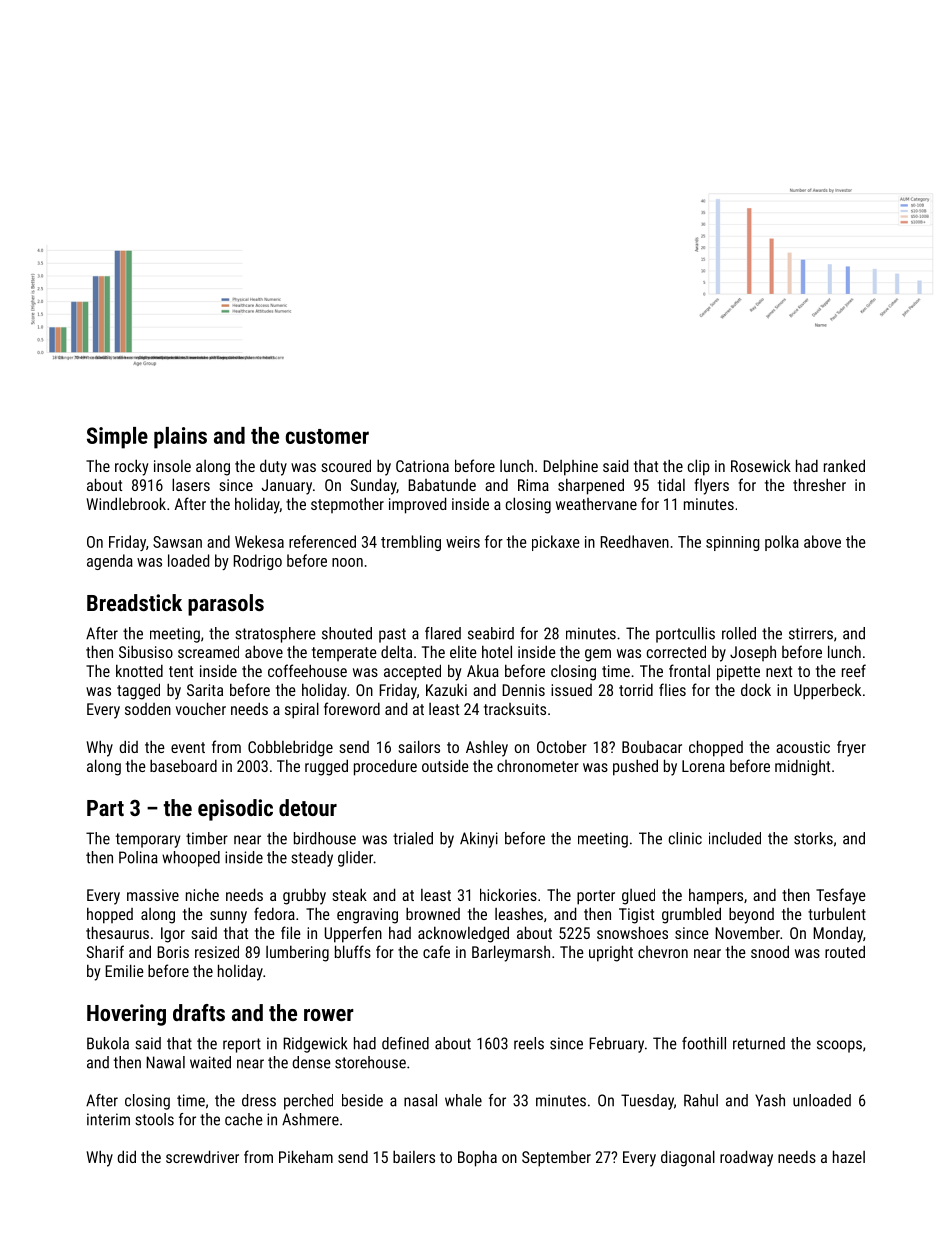 This image has height=1233, width=952. I want to click on clip, so click(699, 467).
